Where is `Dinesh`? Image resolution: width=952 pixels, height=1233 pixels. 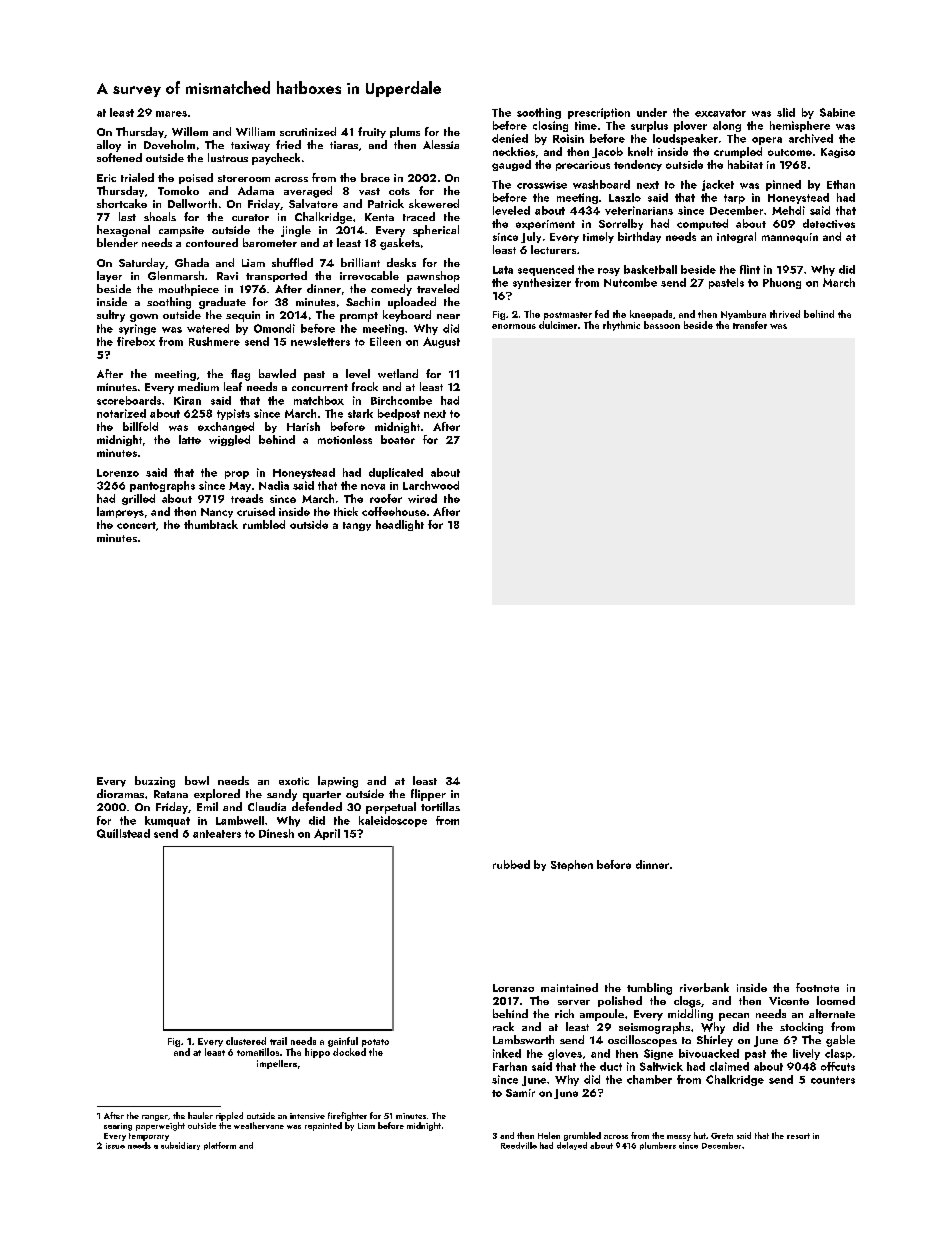
Dinesh is located at coordinates (276, 833).
